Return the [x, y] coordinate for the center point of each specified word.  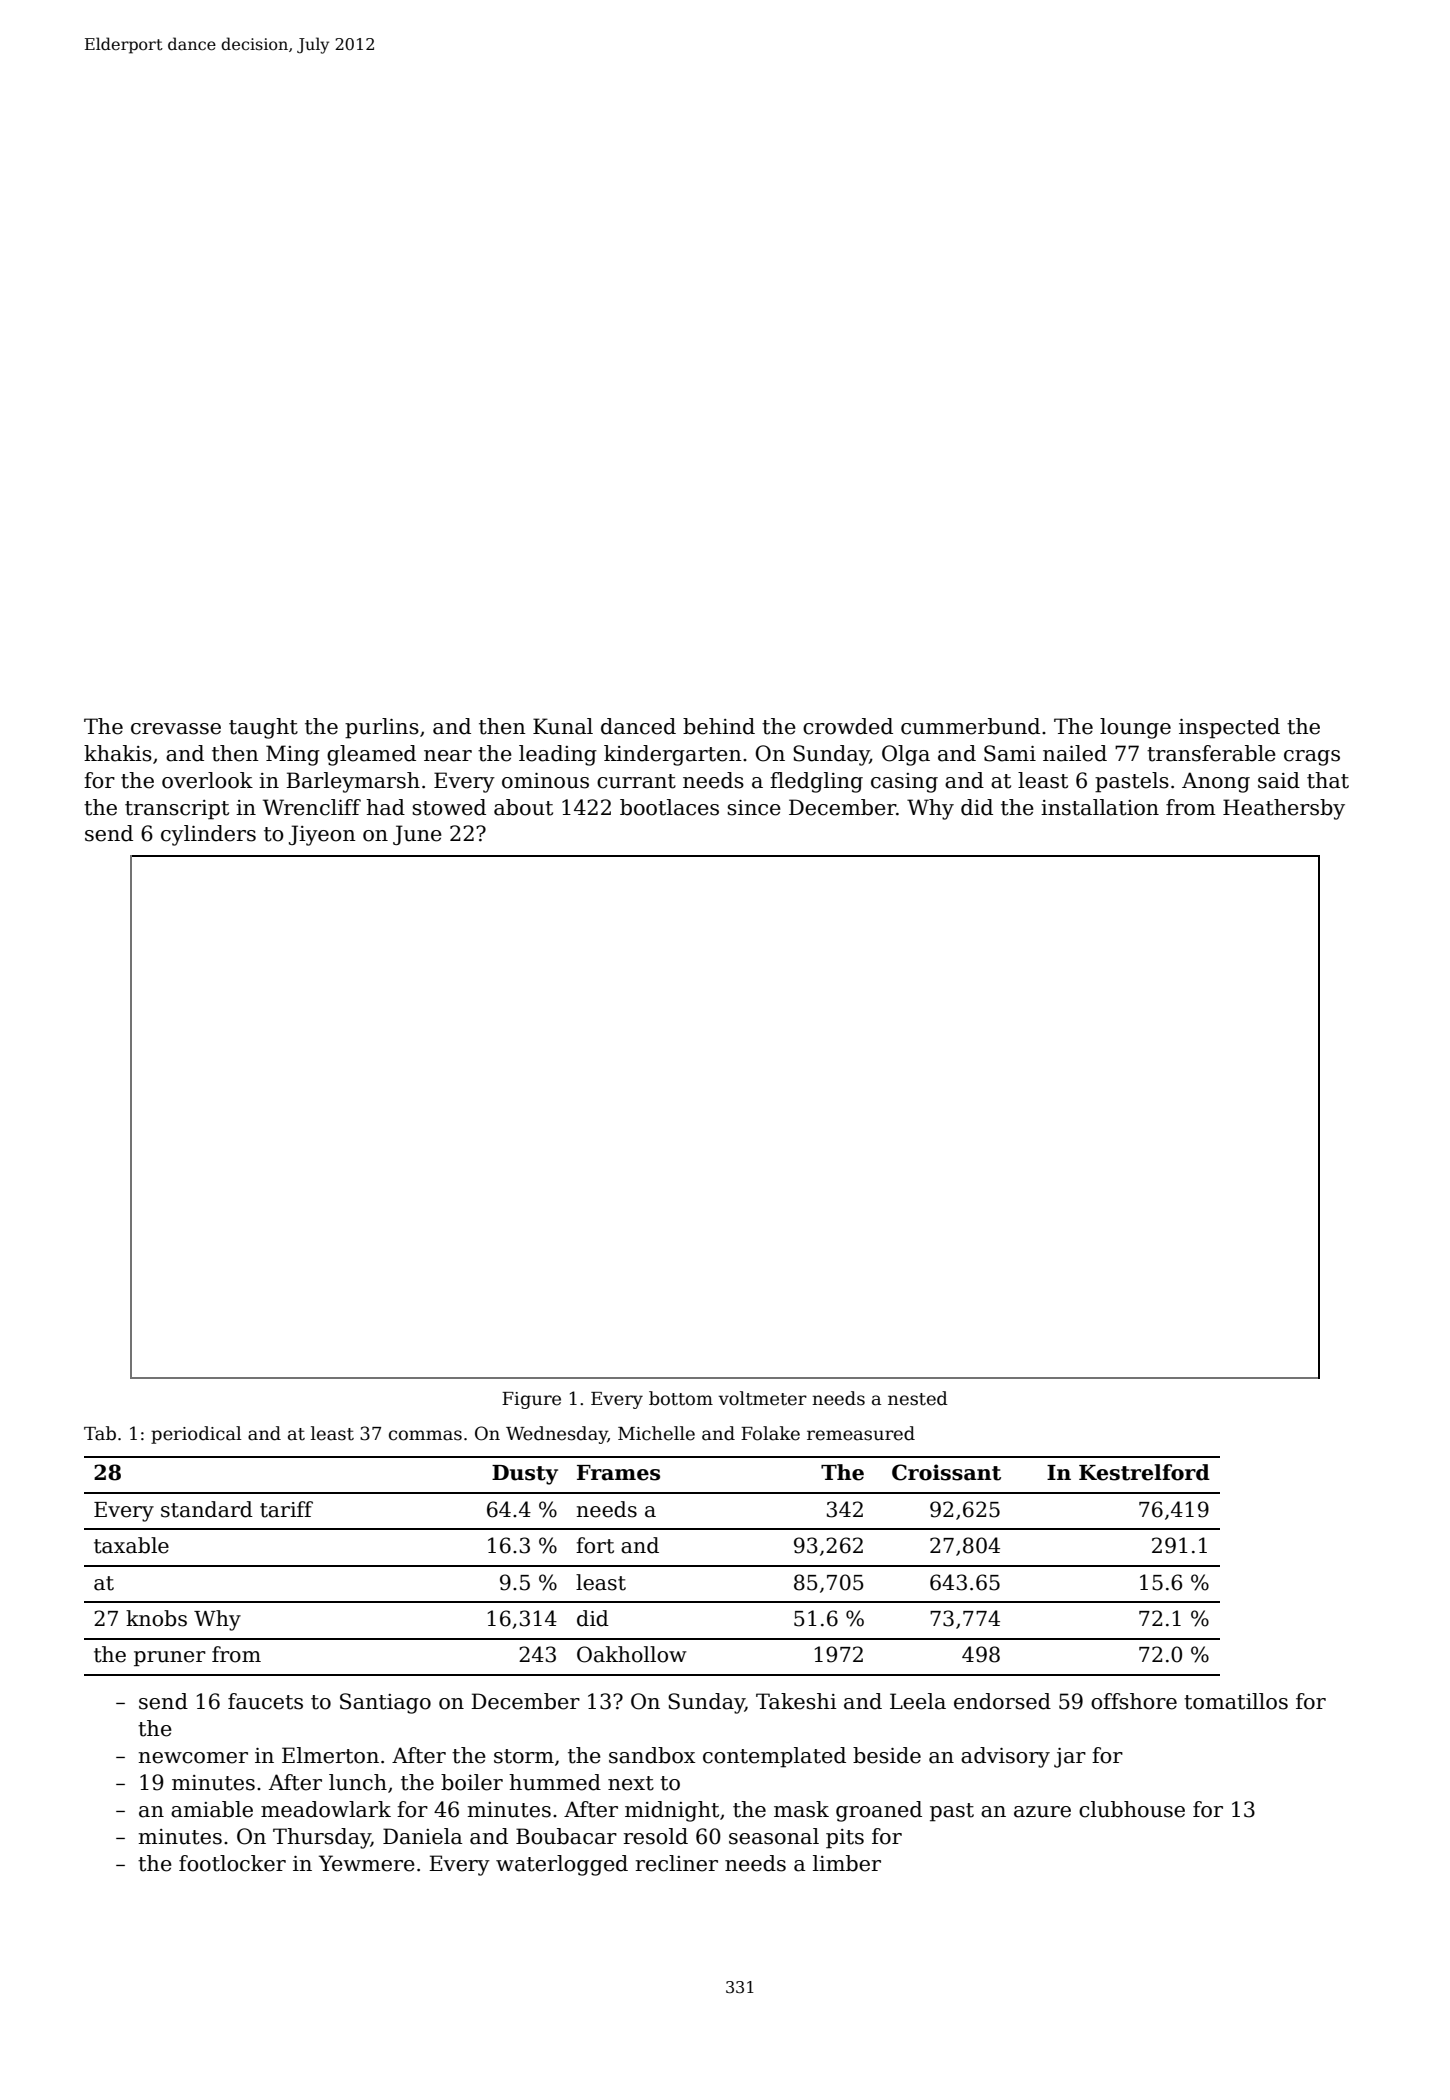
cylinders [208, 835]
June [417, 835]
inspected [1229, 728]
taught [263, 728]
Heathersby [1284, 809]
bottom [681, 1398]
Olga [906, 755]
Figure [531, 1400]
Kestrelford [1144, 1472]
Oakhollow [632, 1654]
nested [918, 1398]
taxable [131, 1545]
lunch [358, 1782]
